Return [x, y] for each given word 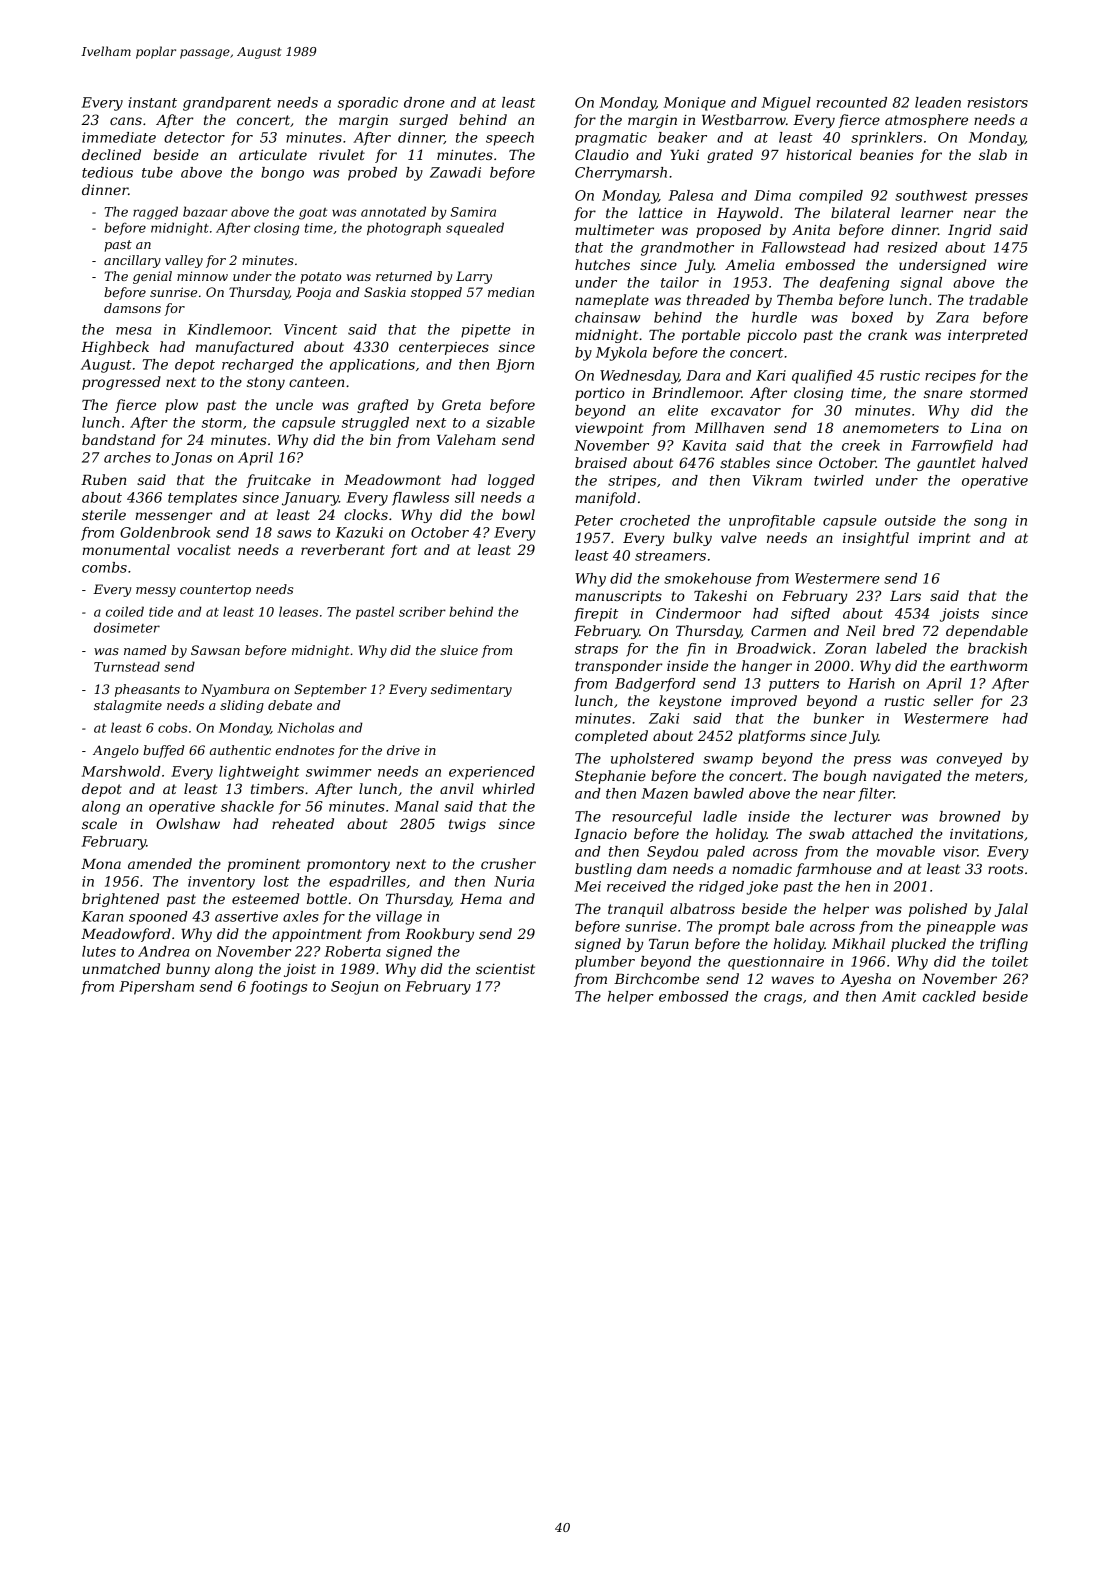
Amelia [750, 264]
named [145, 650]
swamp [728, 761]
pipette [486, 331]
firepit [596, 615]
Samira [473, 212]
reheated [303, 823]
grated [730, 156]
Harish [871, 683]
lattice [661, 212]
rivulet [342, 154]
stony [266, 383]
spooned [158, 918]
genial [152, 277]
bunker [839, 718]
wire [1013, 265]
